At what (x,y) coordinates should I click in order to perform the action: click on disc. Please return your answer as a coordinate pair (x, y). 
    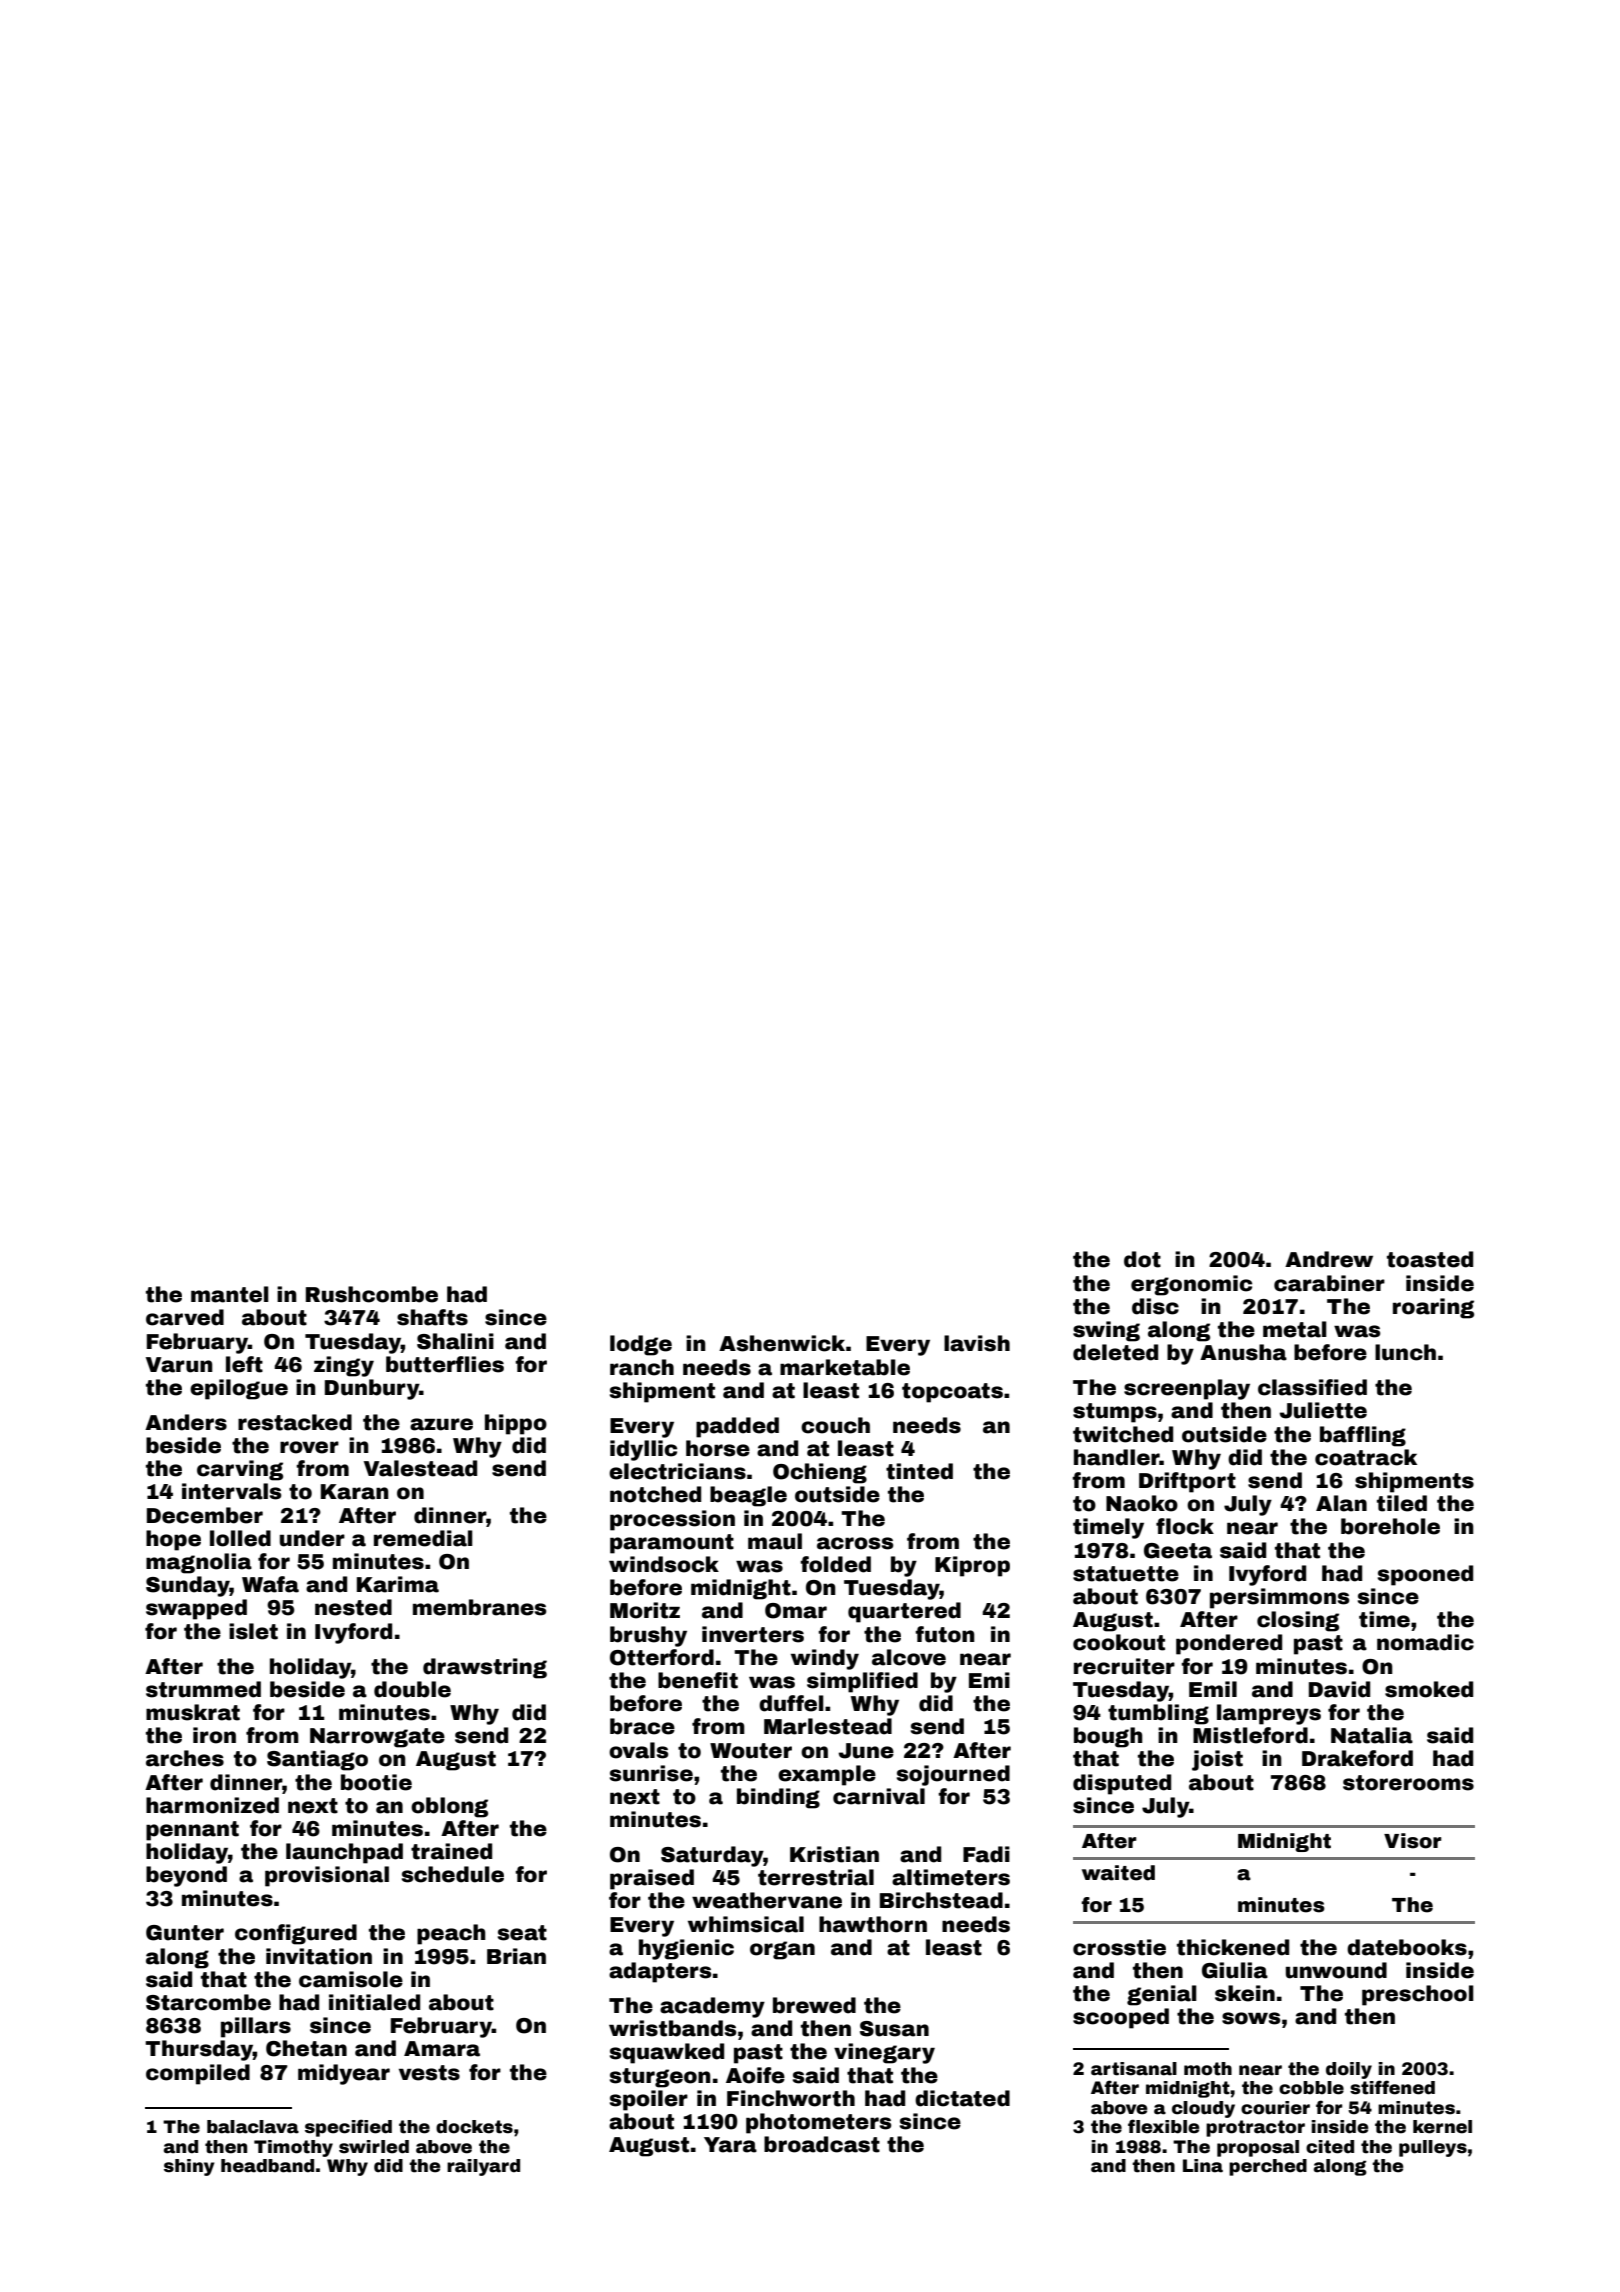
    Looking at the image, I should click on (1155, 1306).
